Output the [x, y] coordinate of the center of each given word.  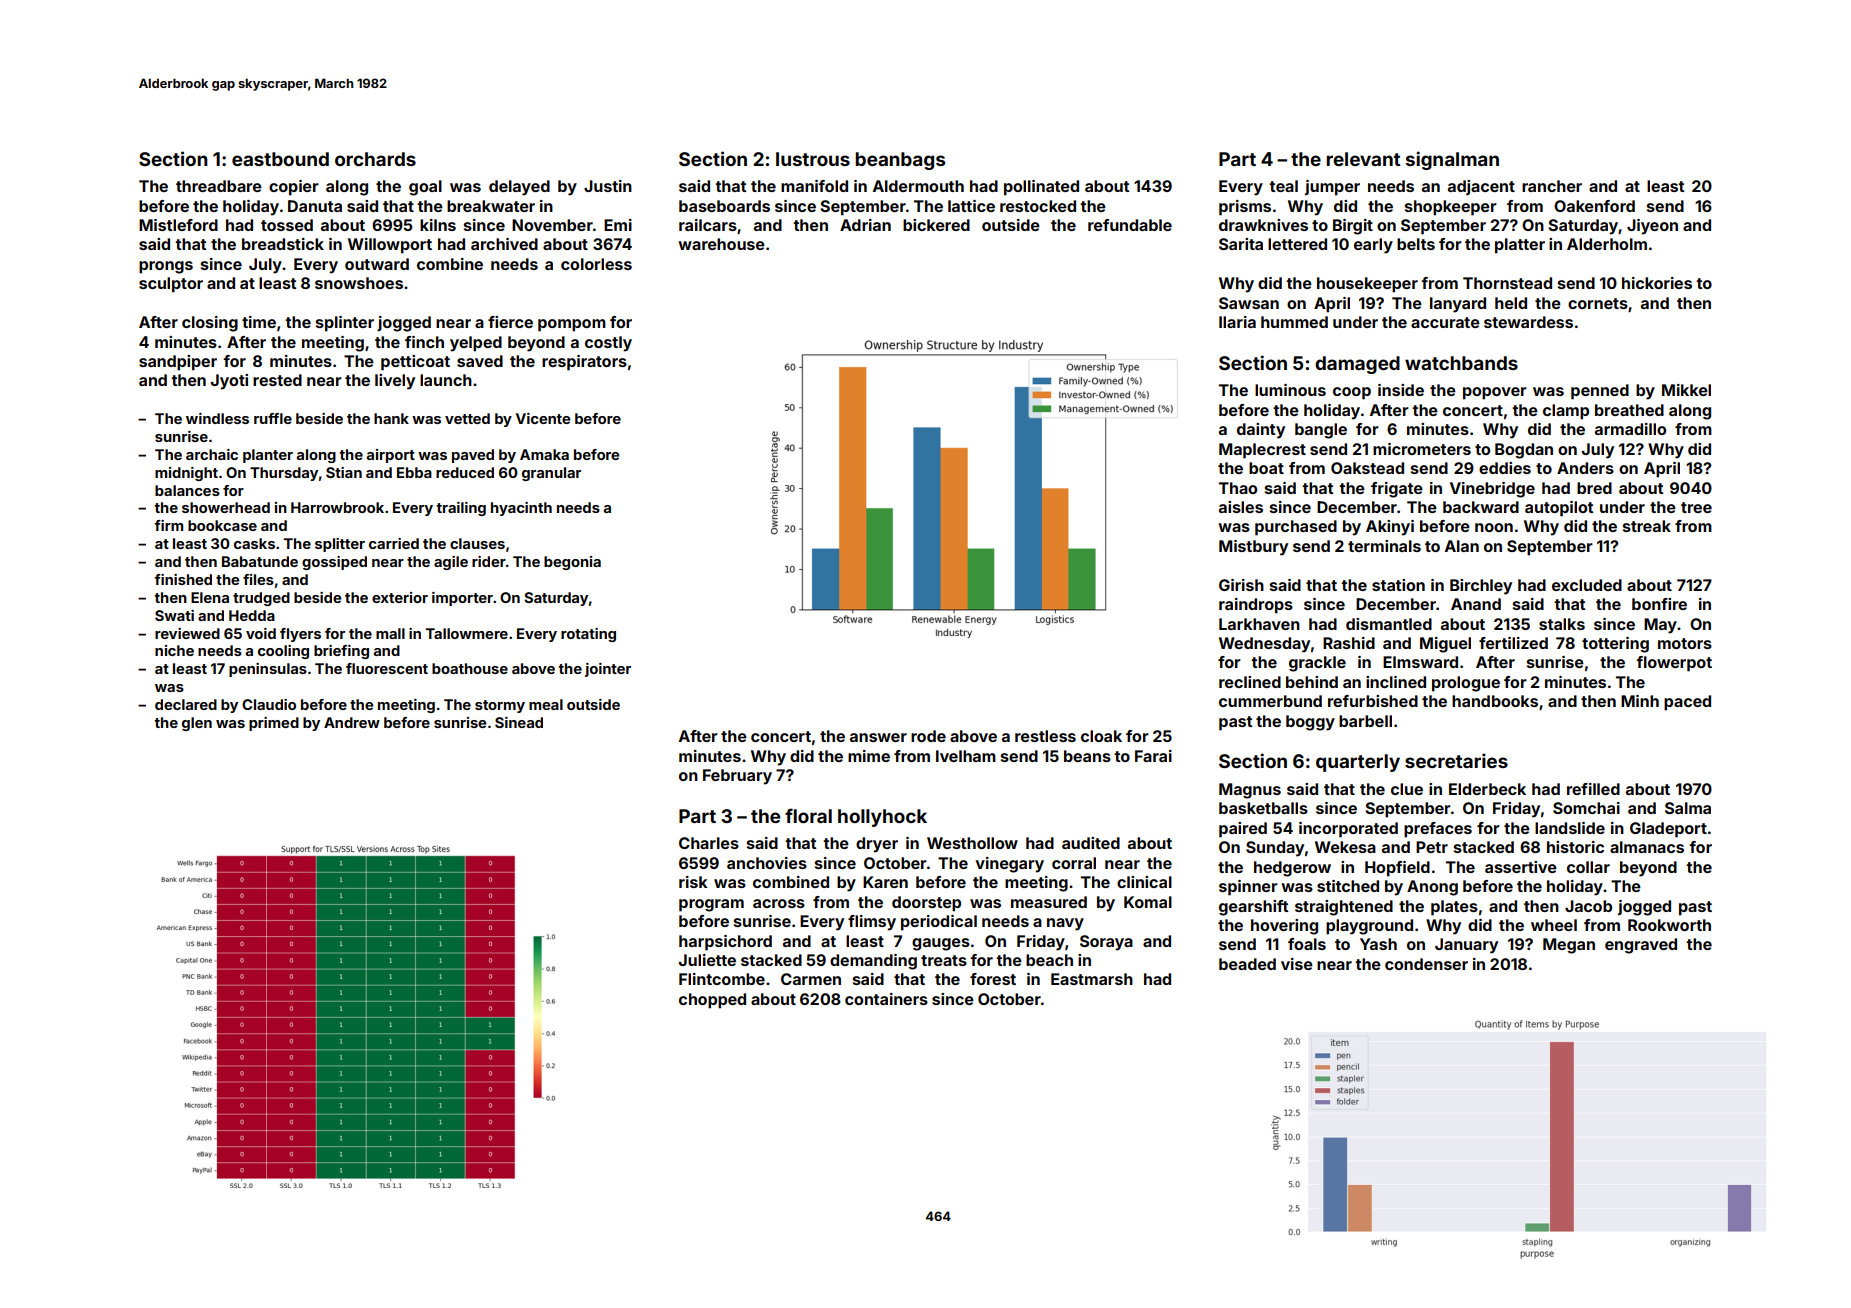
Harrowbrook [337, 507]
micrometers [1422, 449]
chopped [712, 1001]
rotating [588, 635]
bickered [936, 225]
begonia [572, 563]
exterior [400, 597]
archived [504, 244]
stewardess [1528, 322]
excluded [1587, 585]
